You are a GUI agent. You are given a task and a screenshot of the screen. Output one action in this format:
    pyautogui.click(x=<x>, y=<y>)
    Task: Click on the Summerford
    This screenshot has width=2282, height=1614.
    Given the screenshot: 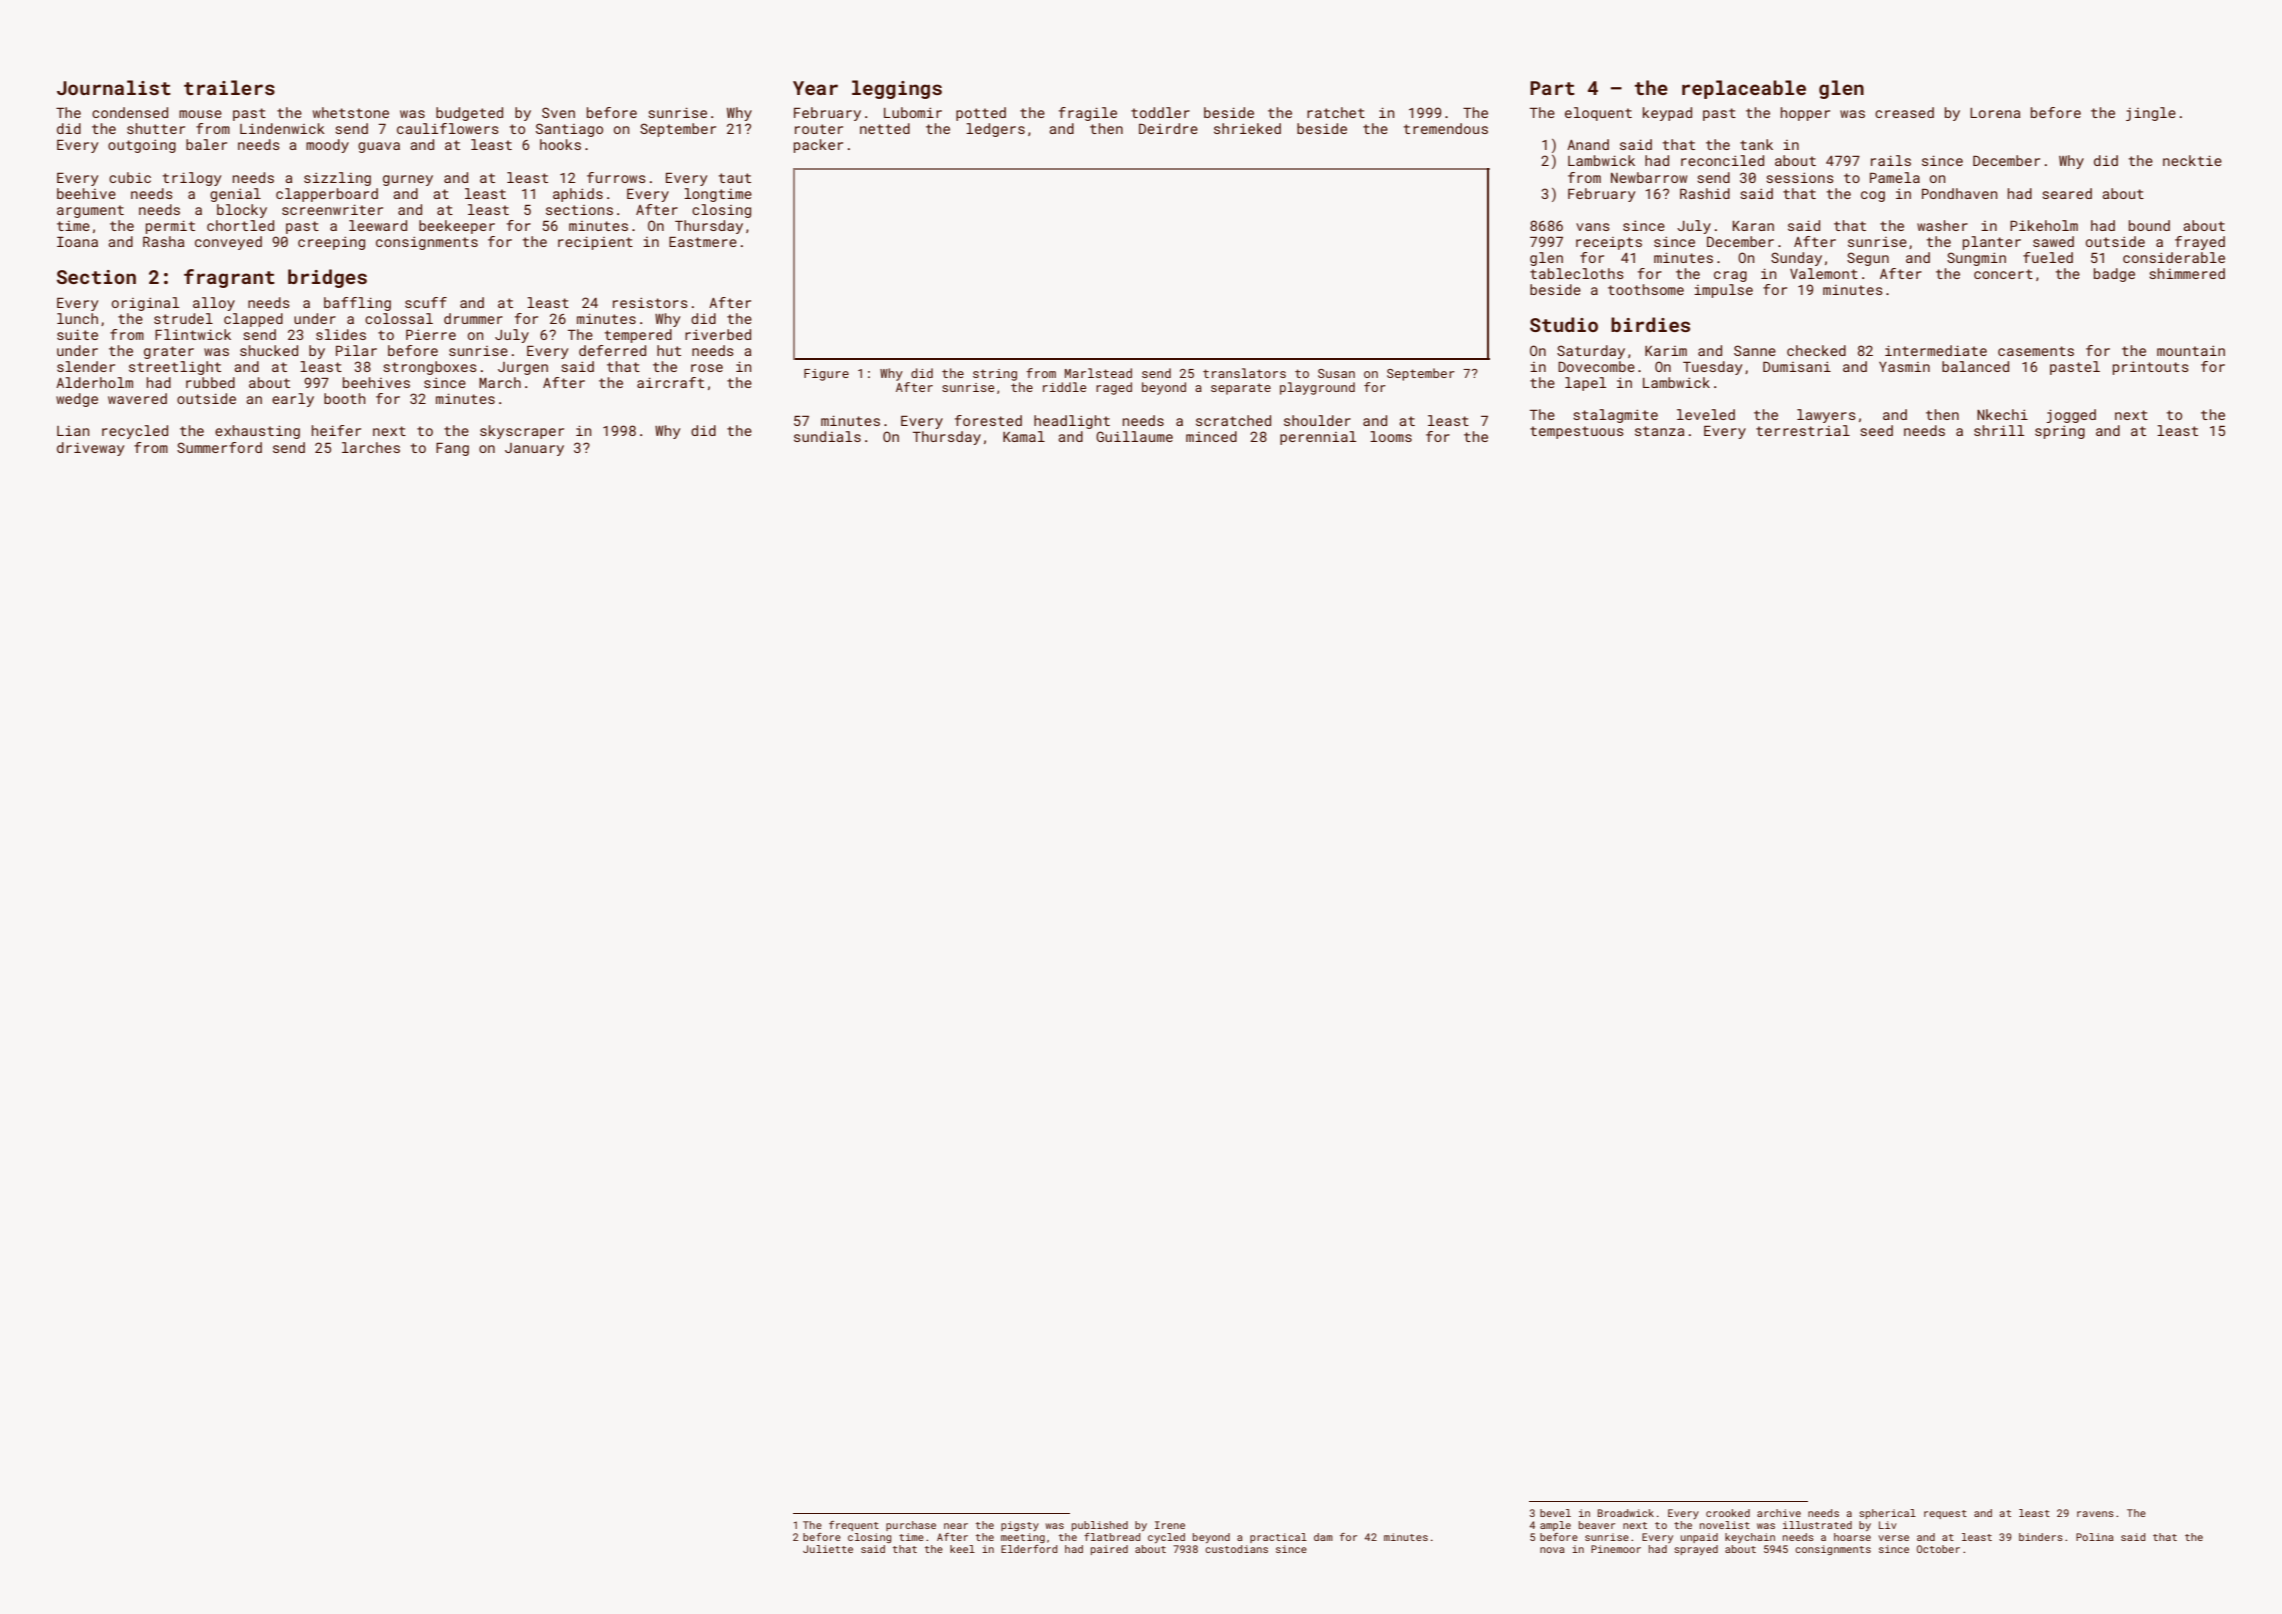 What is the action you would take?
    pyautogui.click(x=219, y=447)
